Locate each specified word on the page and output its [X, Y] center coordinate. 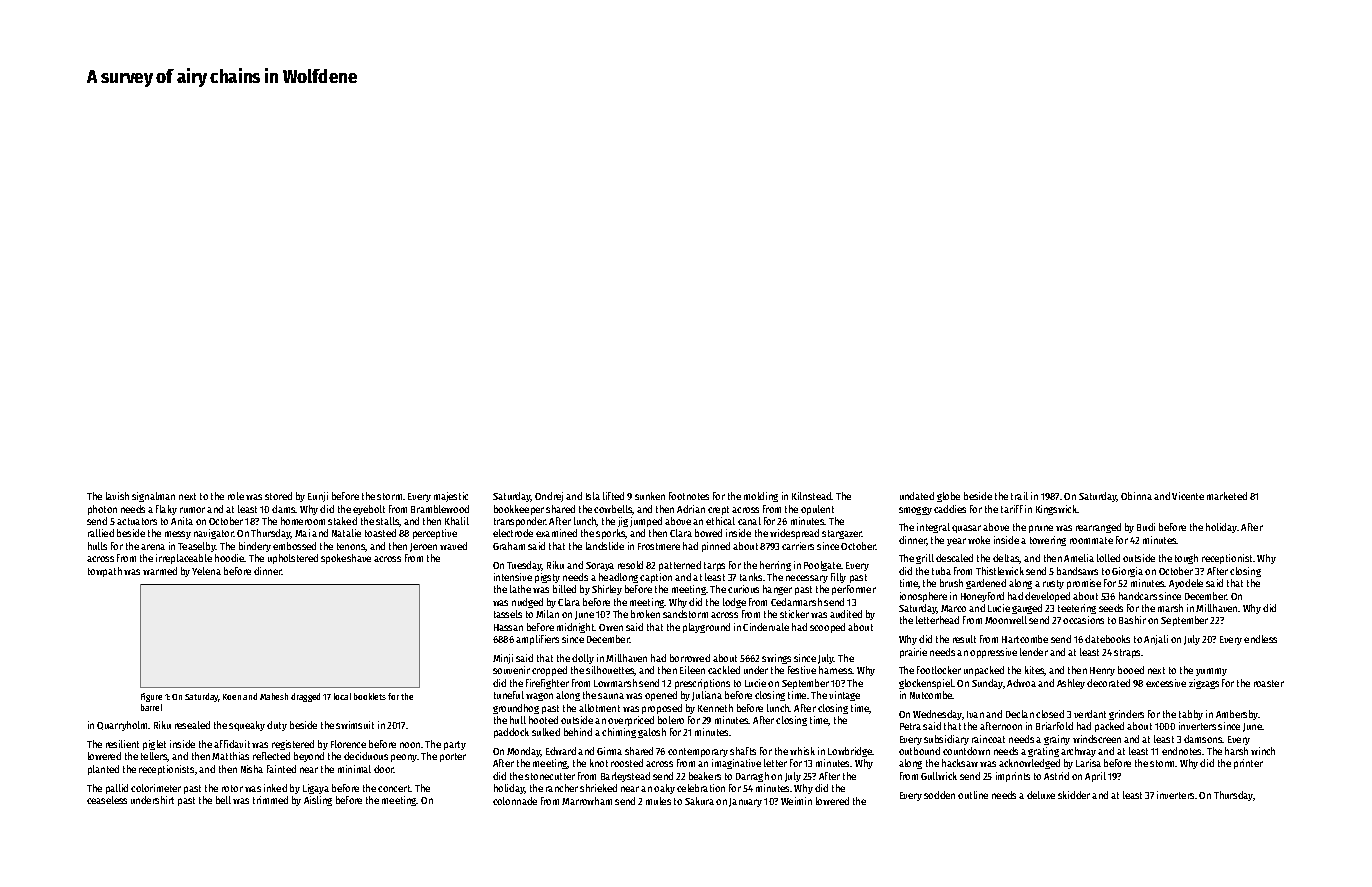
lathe [520, 589]
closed [1050, 714]
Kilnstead [812, 496]
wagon [539, 697]
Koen [232, 697]
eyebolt [369, 510]
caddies [950, 509]
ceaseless [107, 800]
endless [1260, 639]
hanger [777, 590]
